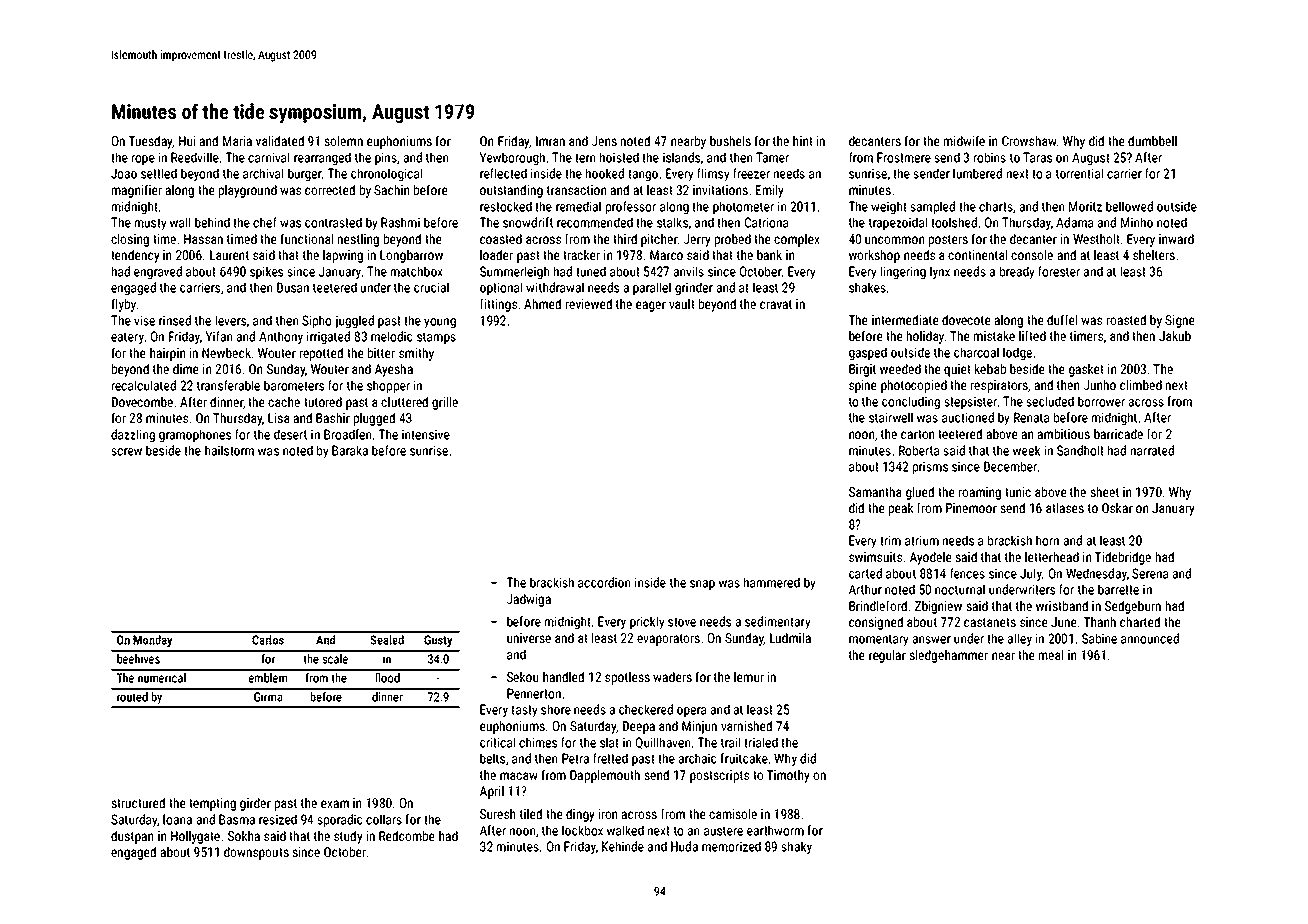 The image size is (1308, 924). I want to click on Kehinde, so click(623, 846).
